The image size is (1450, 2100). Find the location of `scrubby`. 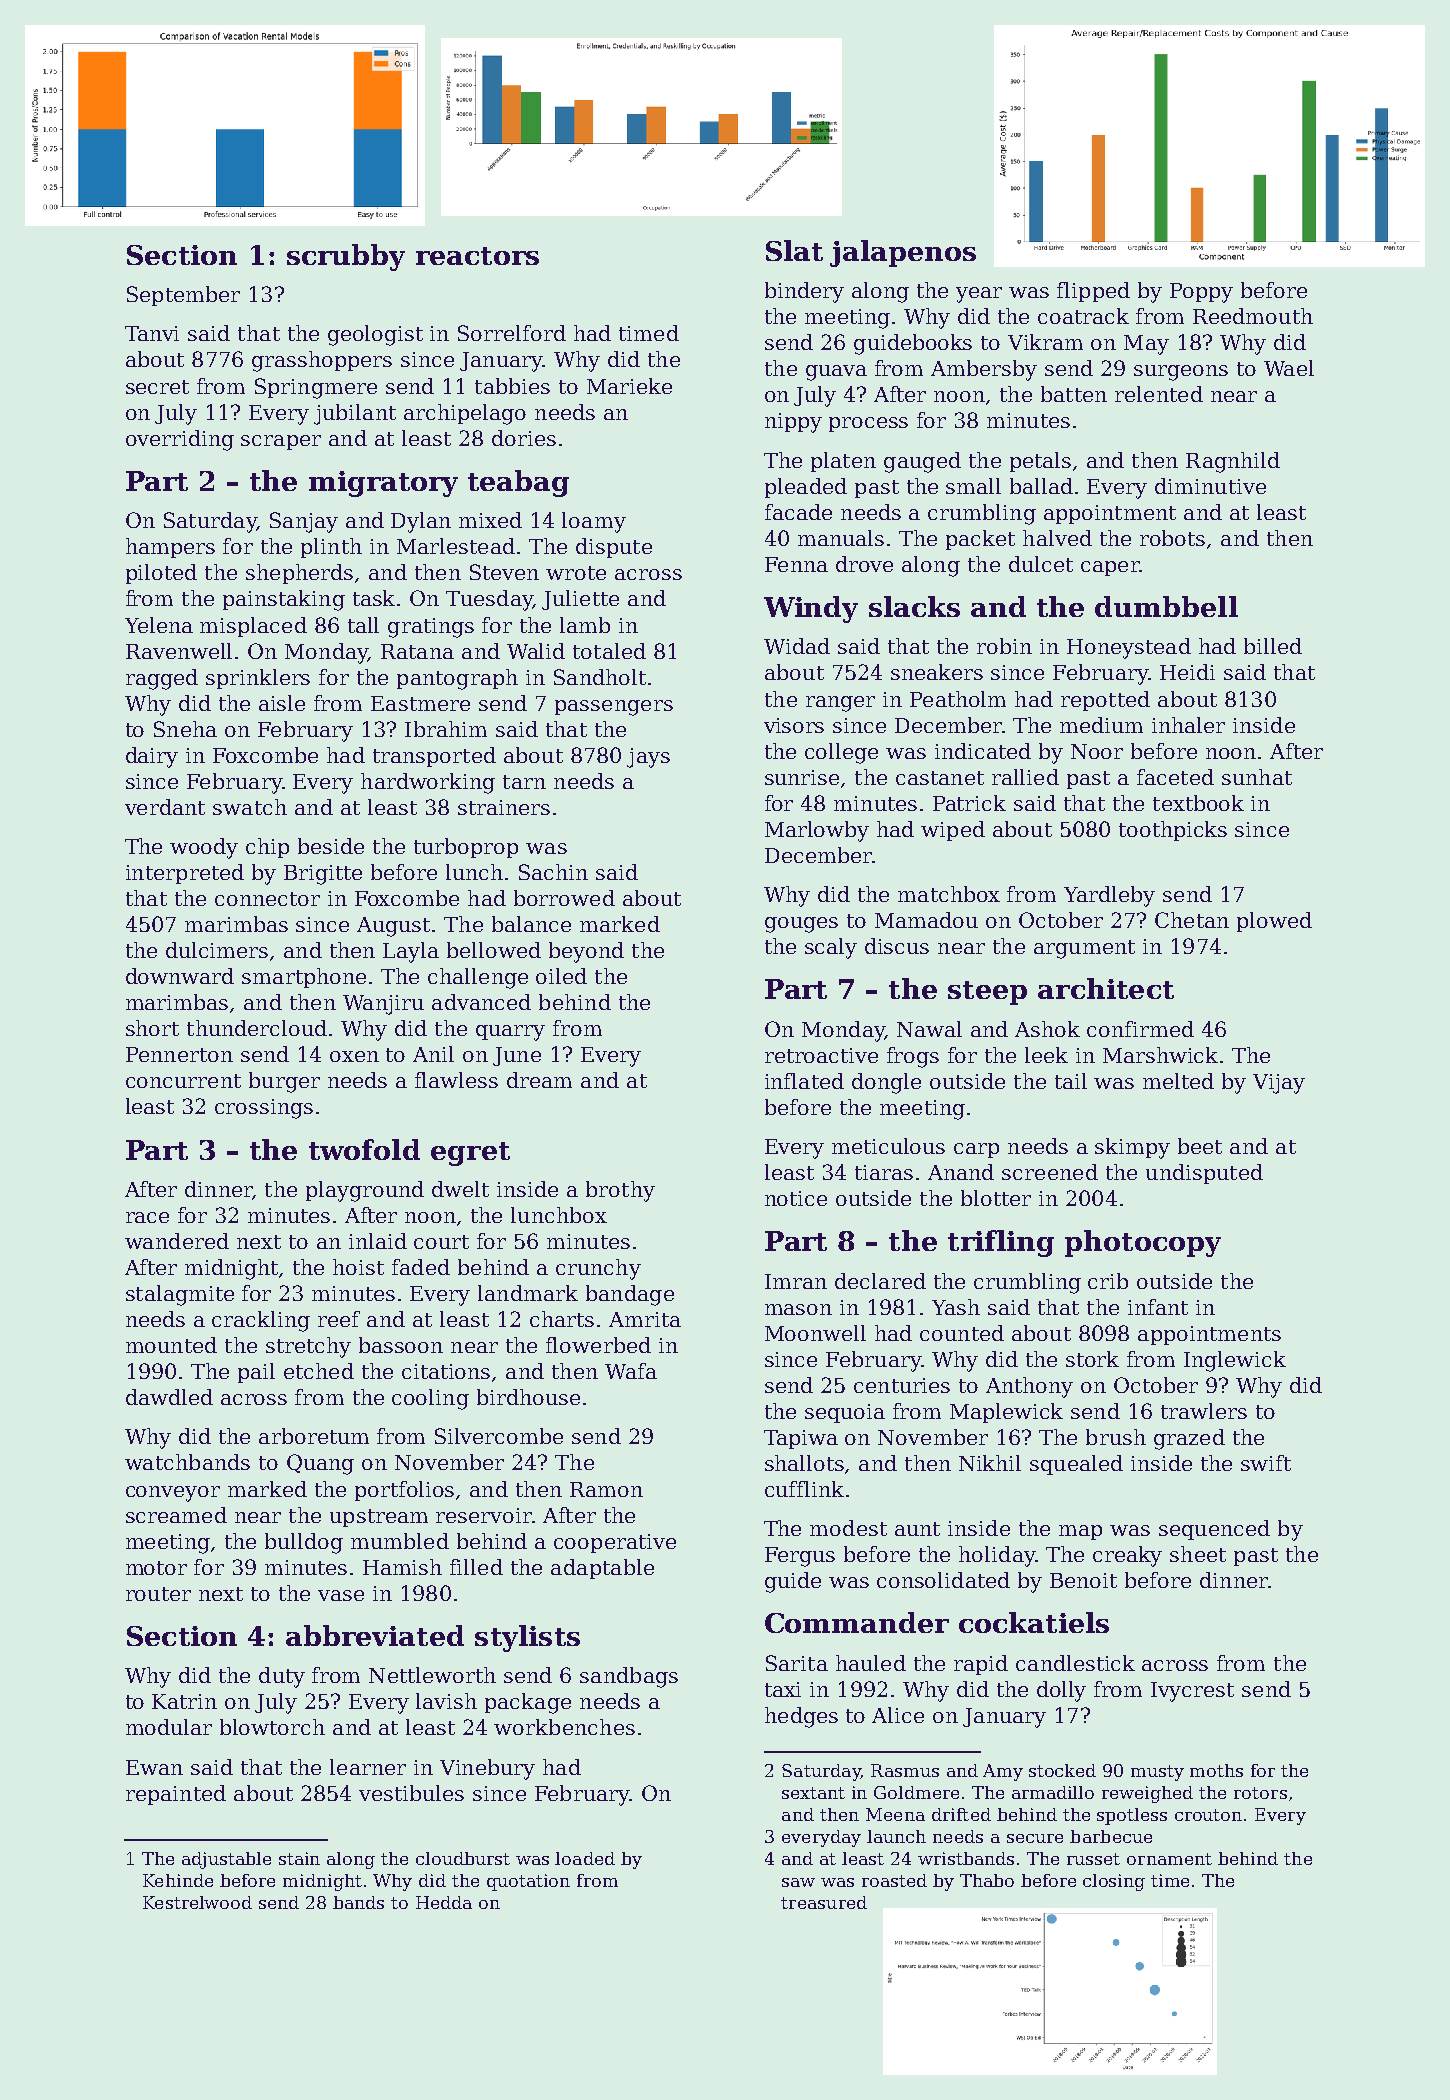

scrubby is located at coordinates (346, 257).
